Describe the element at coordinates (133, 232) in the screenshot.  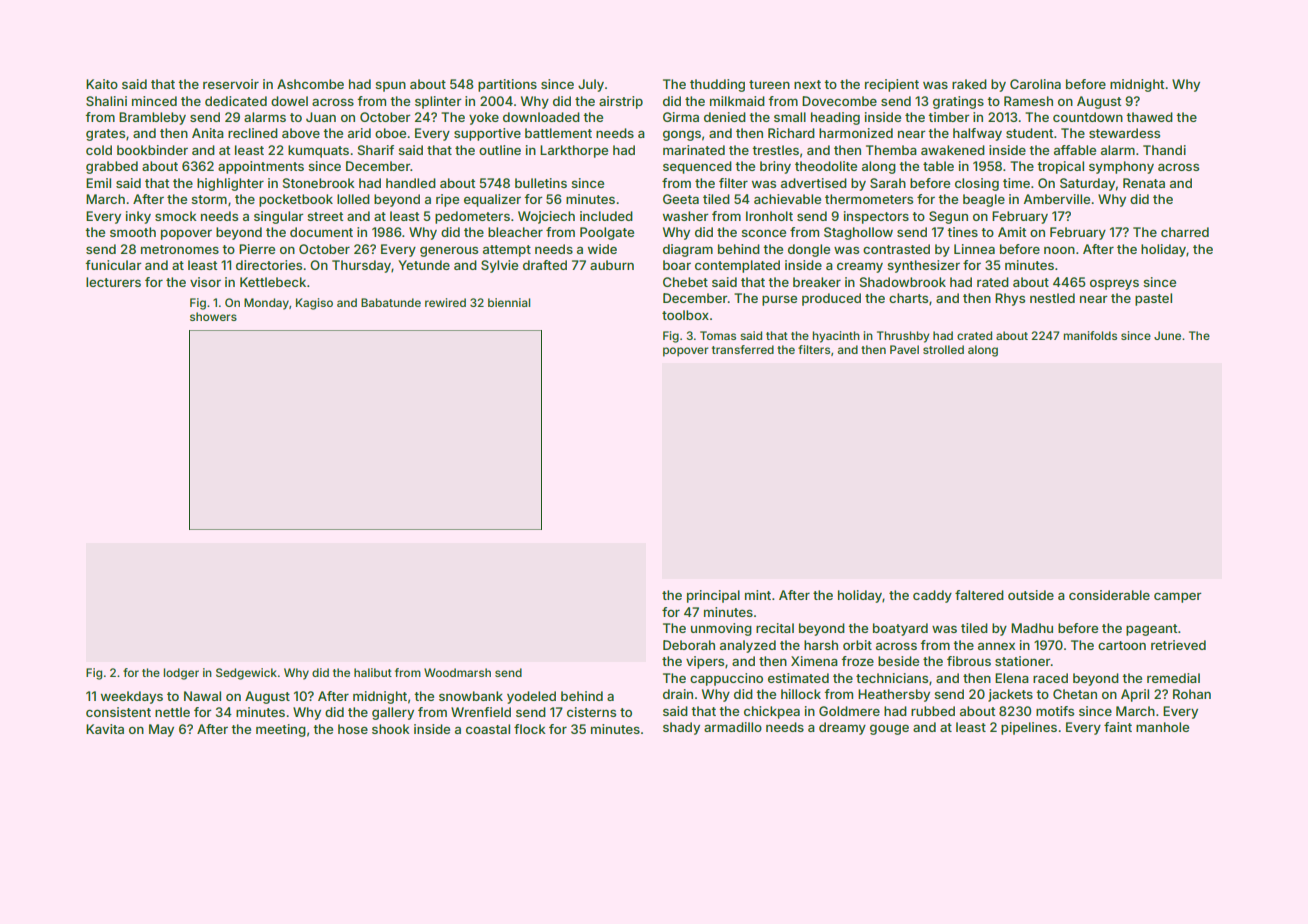
I see `smooth` at that location.
